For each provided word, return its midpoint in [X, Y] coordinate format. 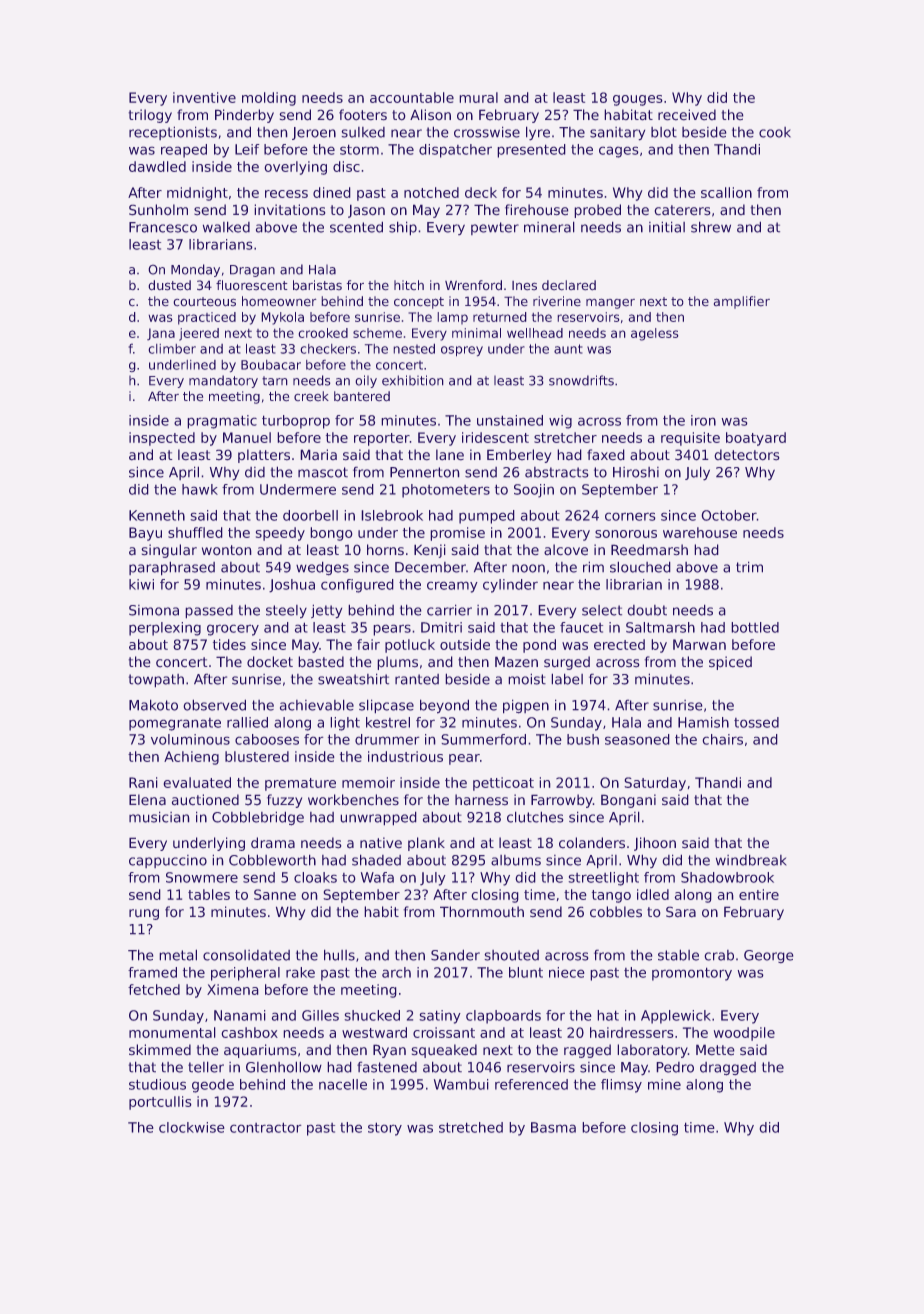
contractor [266, 1127]
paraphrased [172, 568]
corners [630, 516]
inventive [204, 97]
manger [610, 303]
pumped [487, 517]
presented [531, 151]
